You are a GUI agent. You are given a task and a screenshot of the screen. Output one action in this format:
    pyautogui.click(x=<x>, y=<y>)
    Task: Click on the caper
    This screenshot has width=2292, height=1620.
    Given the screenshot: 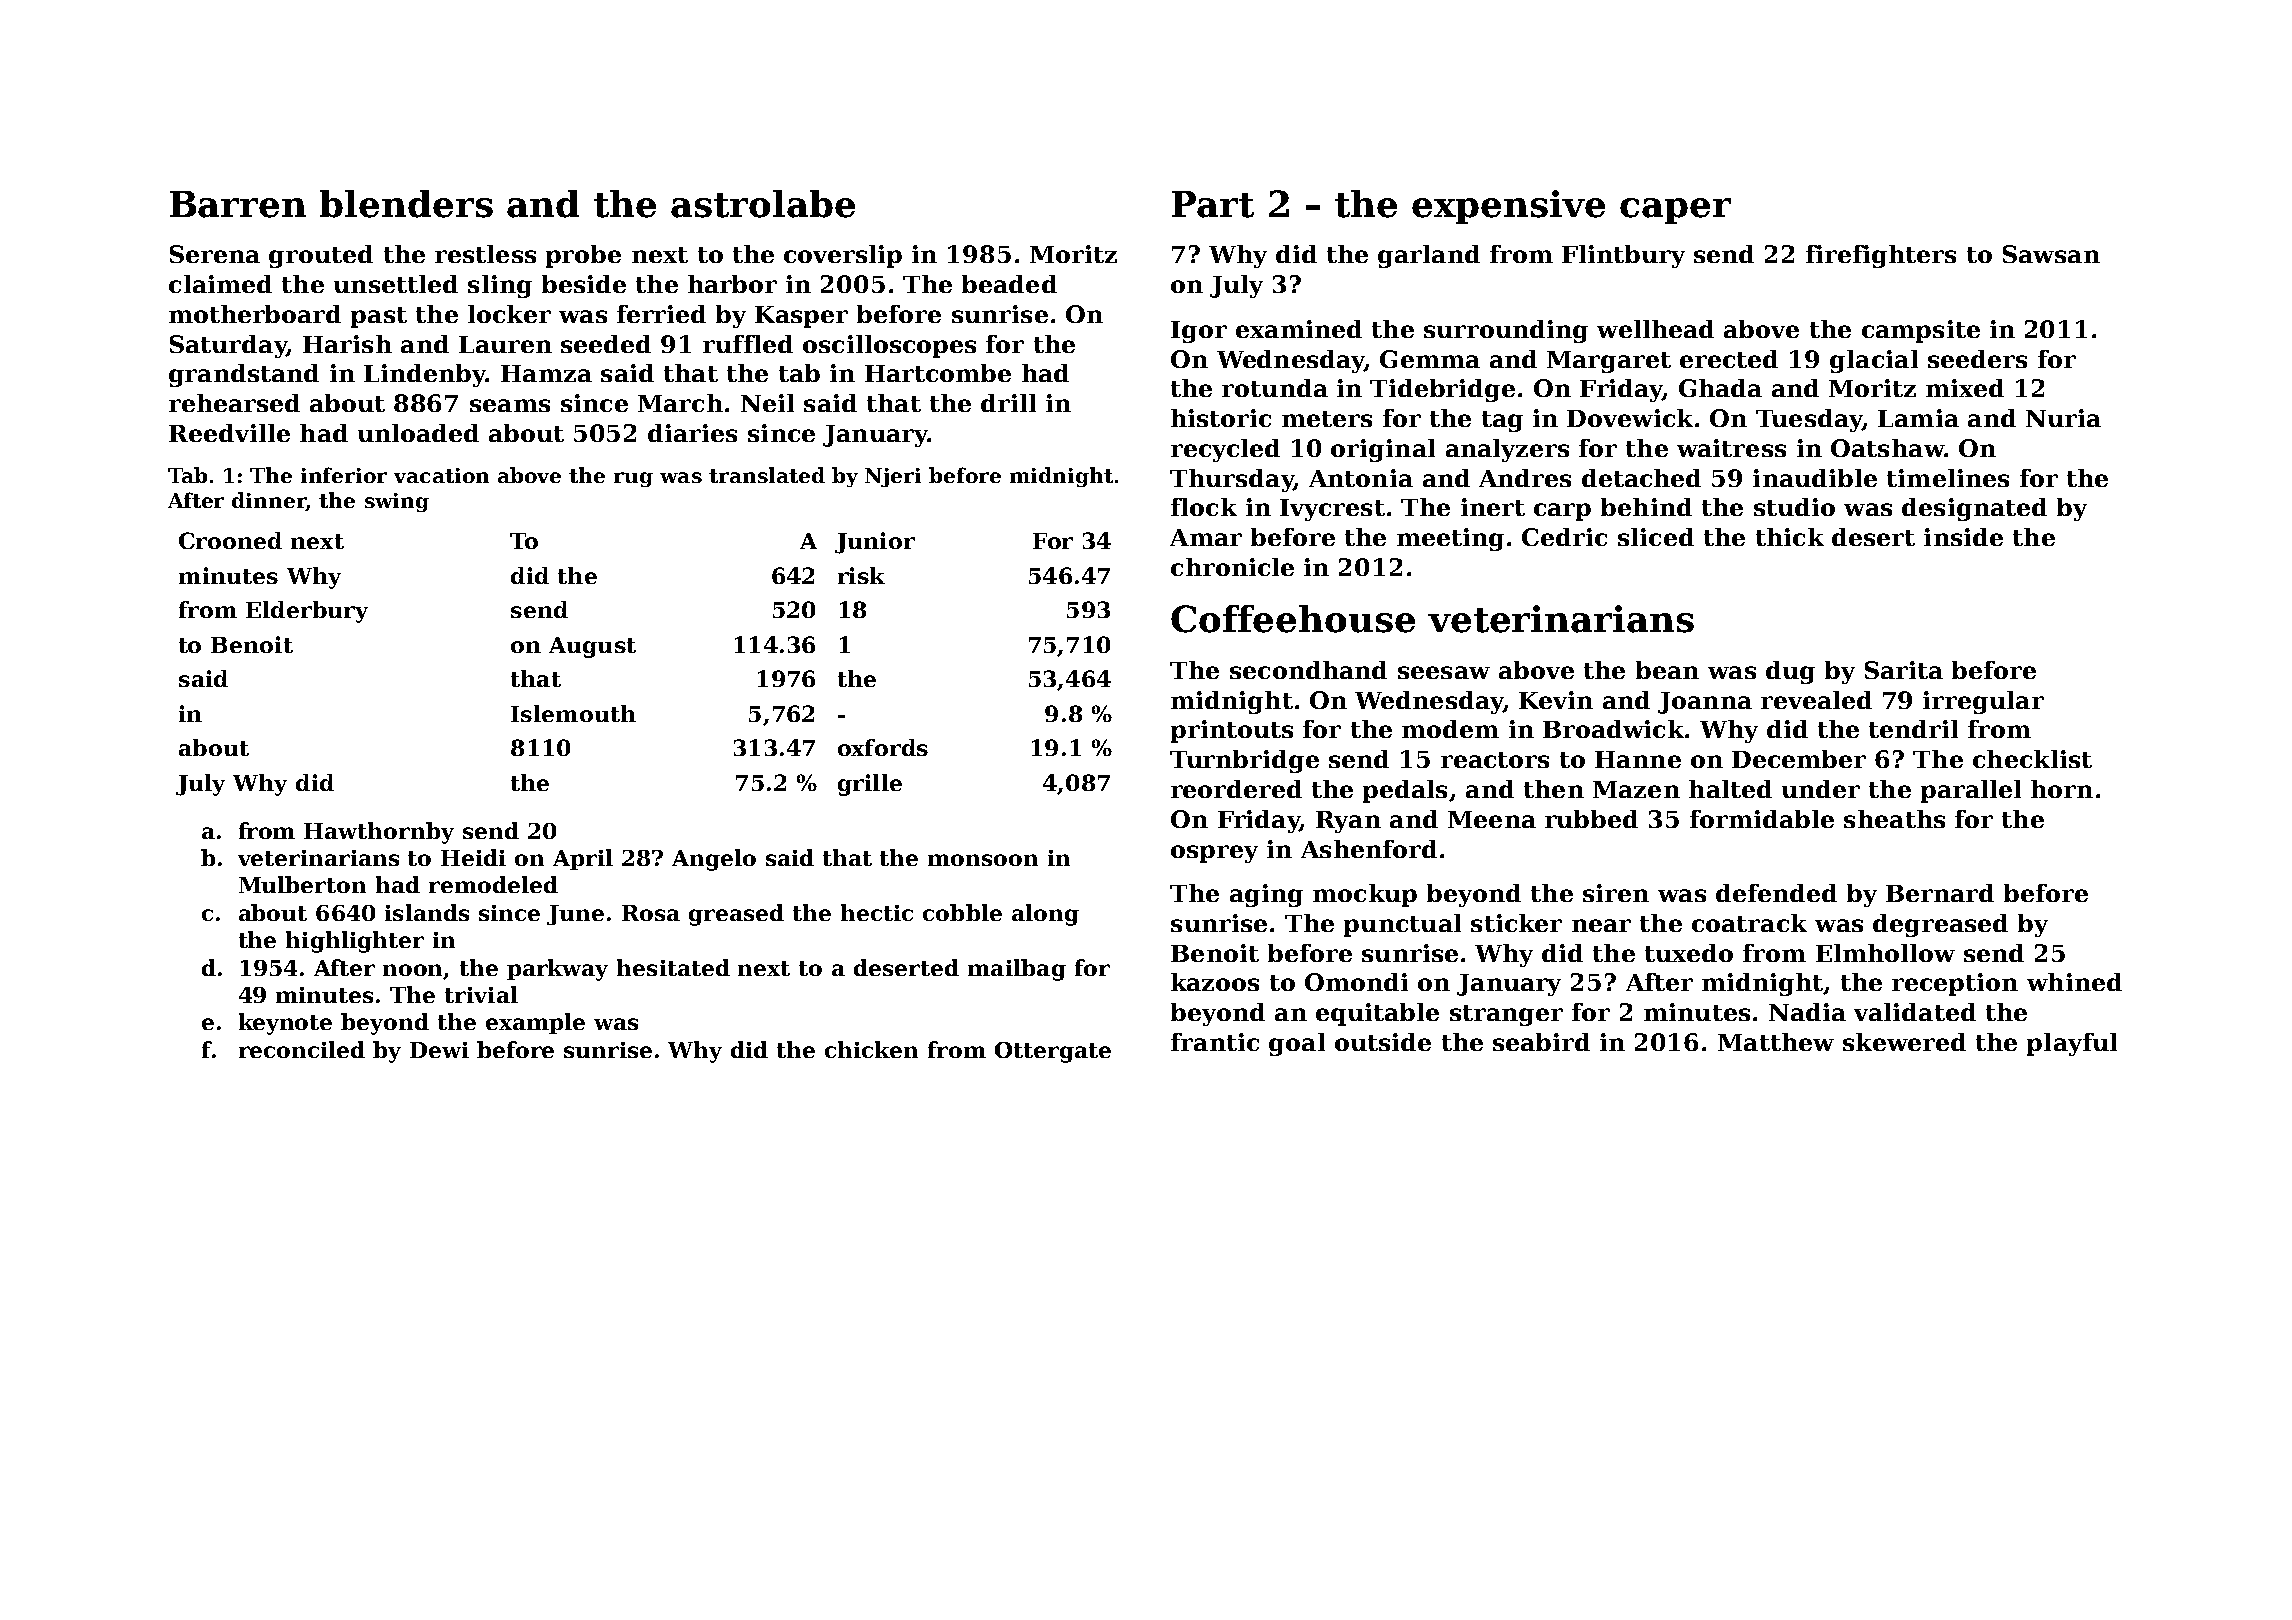 What is the action you would take?
    pyautogui.click(x=1675, y=211)
